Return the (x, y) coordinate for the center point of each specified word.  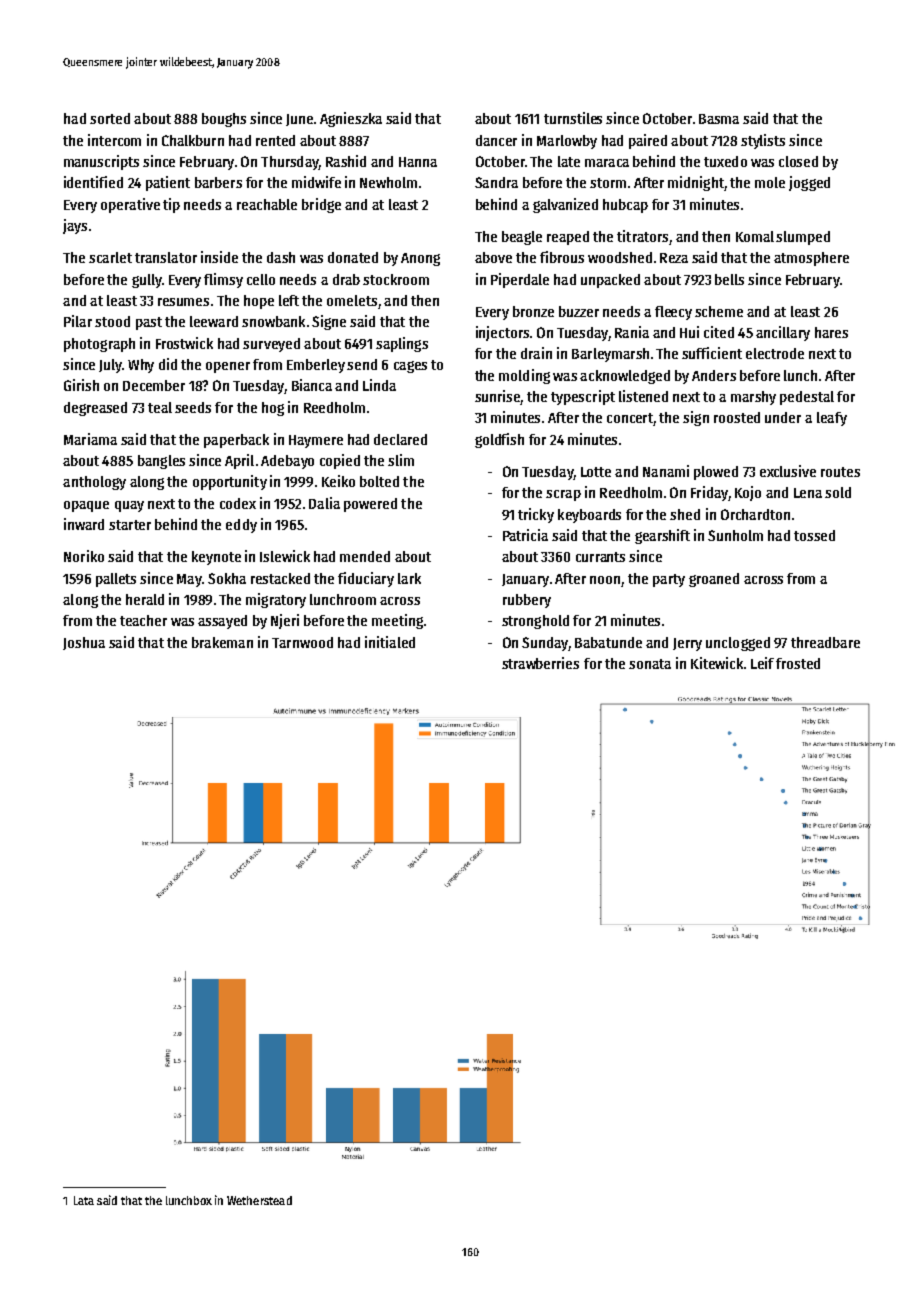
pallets (116, 580)
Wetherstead (259, 1200)
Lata (84, 1200)
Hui (689, 332)
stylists (763, 141)
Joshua (84, 643)
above (493, 257)
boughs (224, 120)
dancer (496, 140)
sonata (650, 664)
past (149, 323)
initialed (390, 642)
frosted (798, 663)
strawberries (540, 663)
